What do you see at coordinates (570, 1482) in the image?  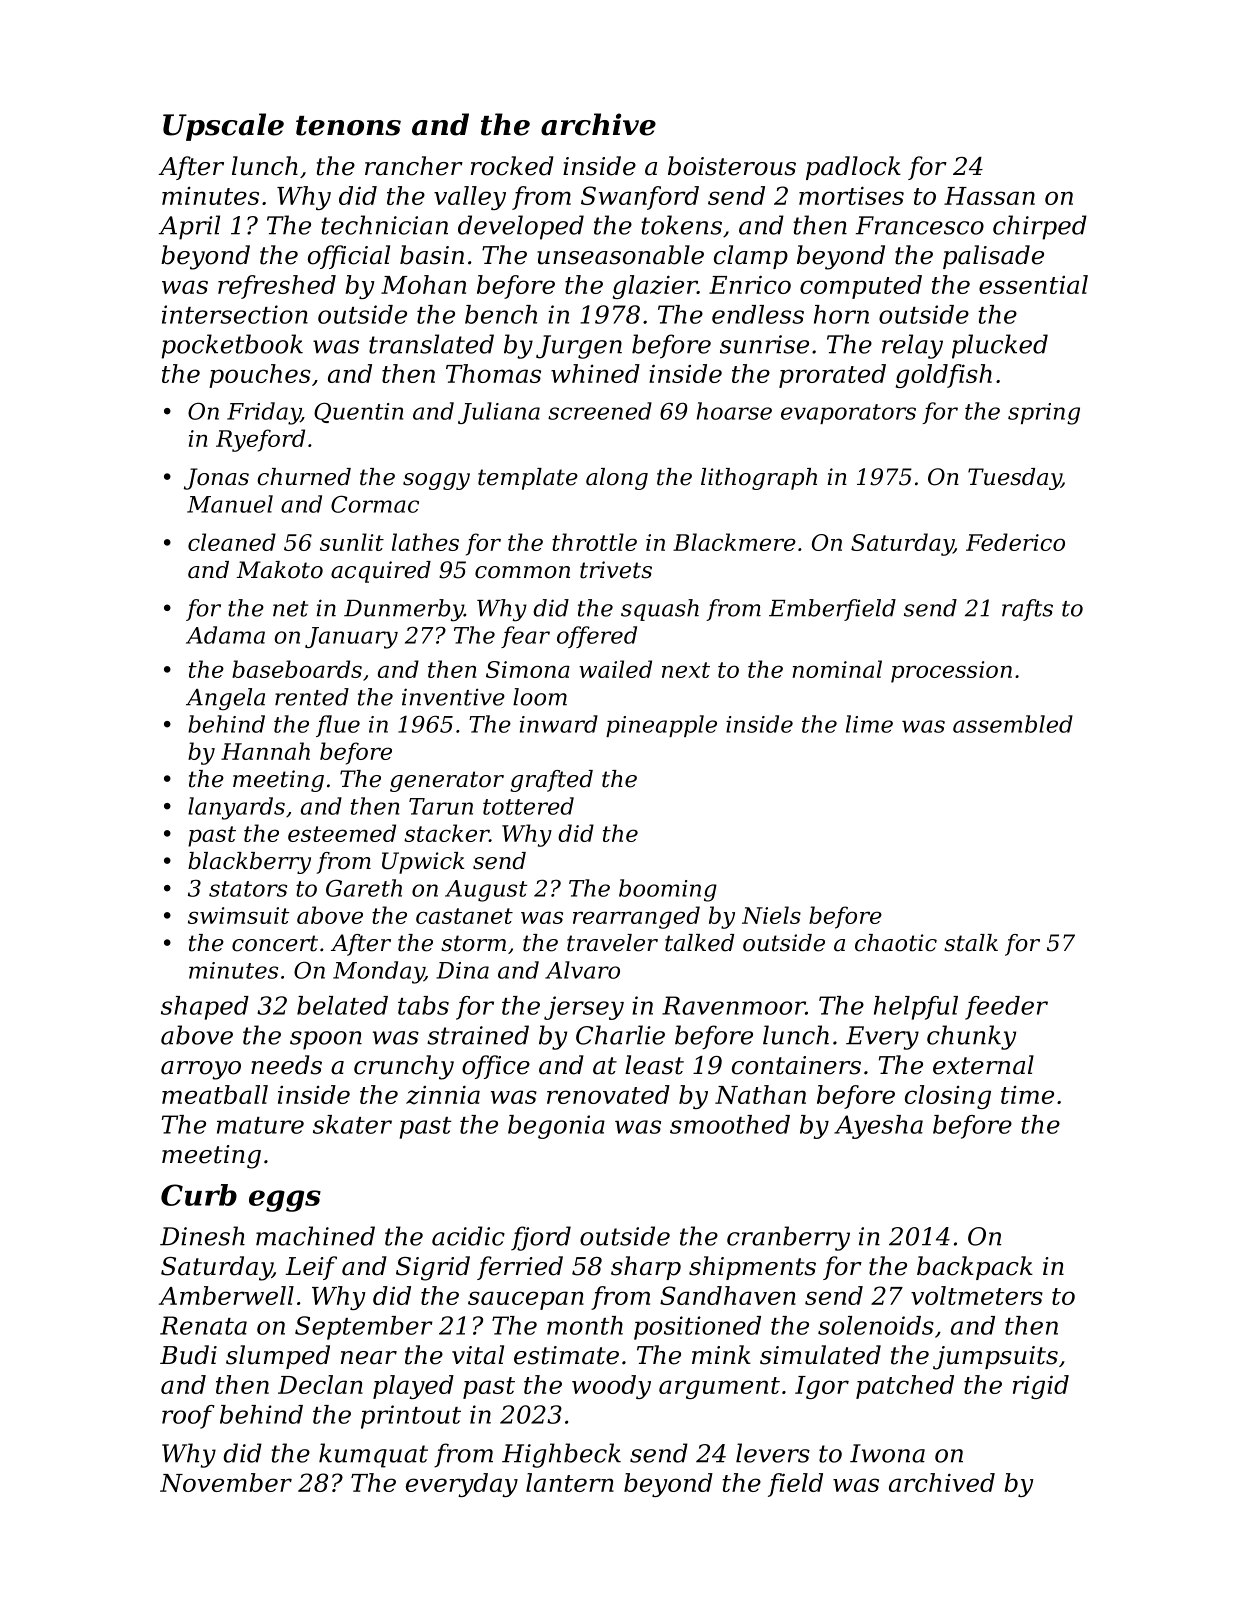 I see `lantern` at bounding box center [570, 1482].
